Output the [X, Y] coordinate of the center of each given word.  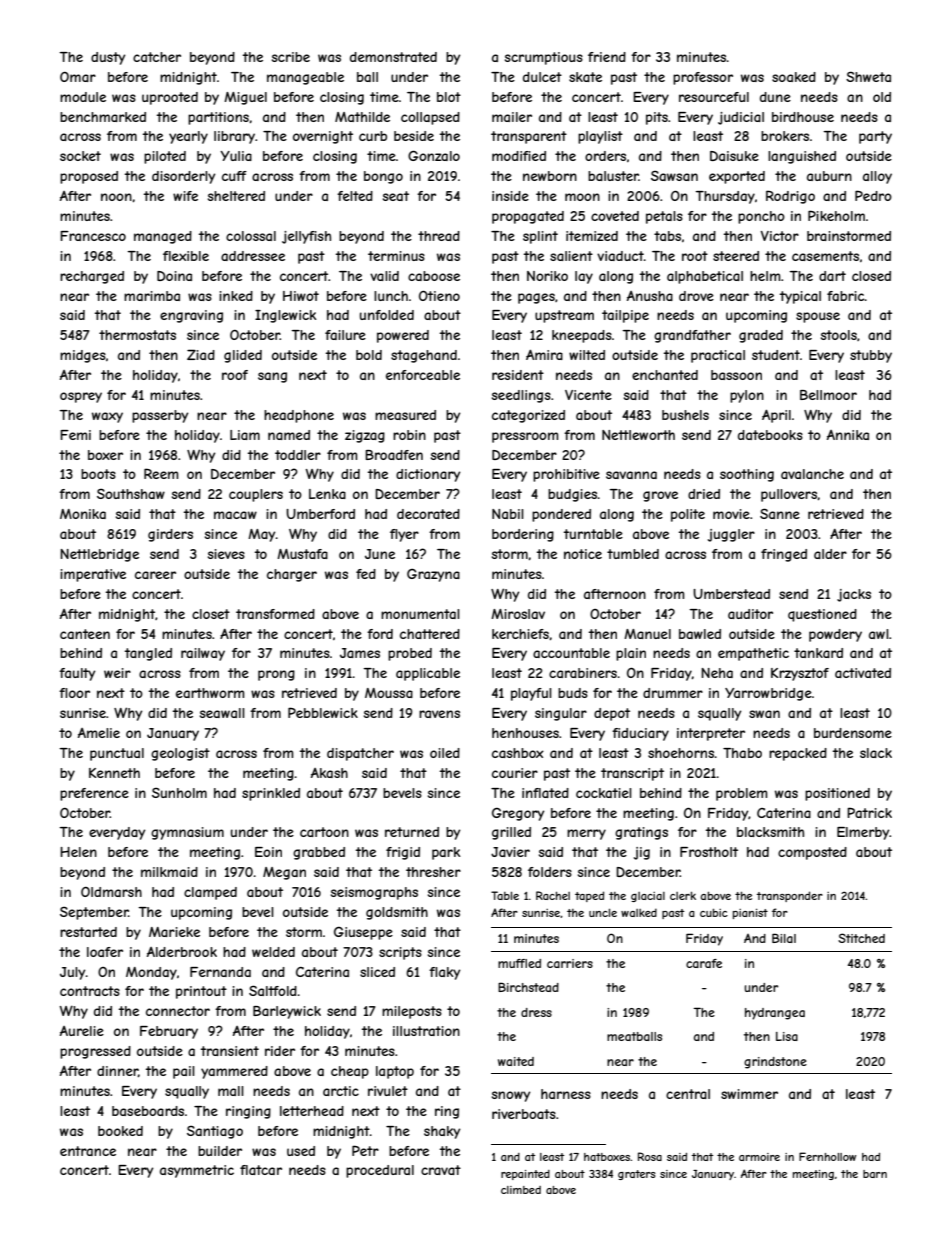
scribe [291, 57]
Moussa [389, 693]
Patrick [869, 812]
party [875, 137]
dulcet [542, 77]
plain [631, 654]
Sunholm [179, 792]
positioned [837, 794]
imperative [93, 575]
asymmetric [197, 1171]
